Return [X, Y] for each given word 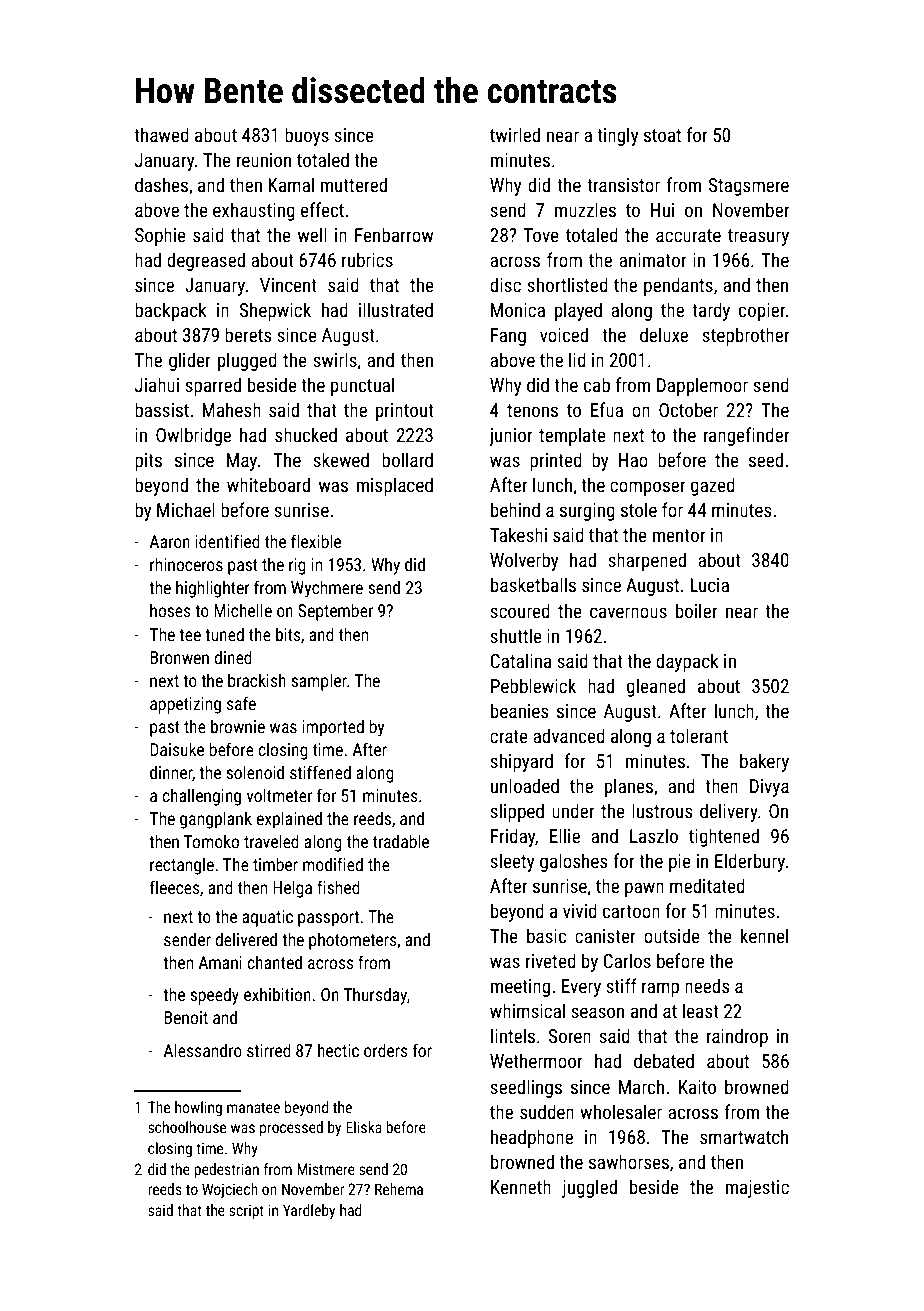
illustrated [396, 309]
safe [241, 703]
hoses [170, 610]
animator [652, 260]
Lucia [709, 585]
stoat [662, 135]
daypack [687, 662]
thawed [161, 134]
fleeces [175, 887]
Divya [769, 788]
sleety [512, 862]
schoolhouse [187, 1127]
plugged [247, 361]
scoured [520, 610]
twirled [515, 134]
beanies [520, 710]
